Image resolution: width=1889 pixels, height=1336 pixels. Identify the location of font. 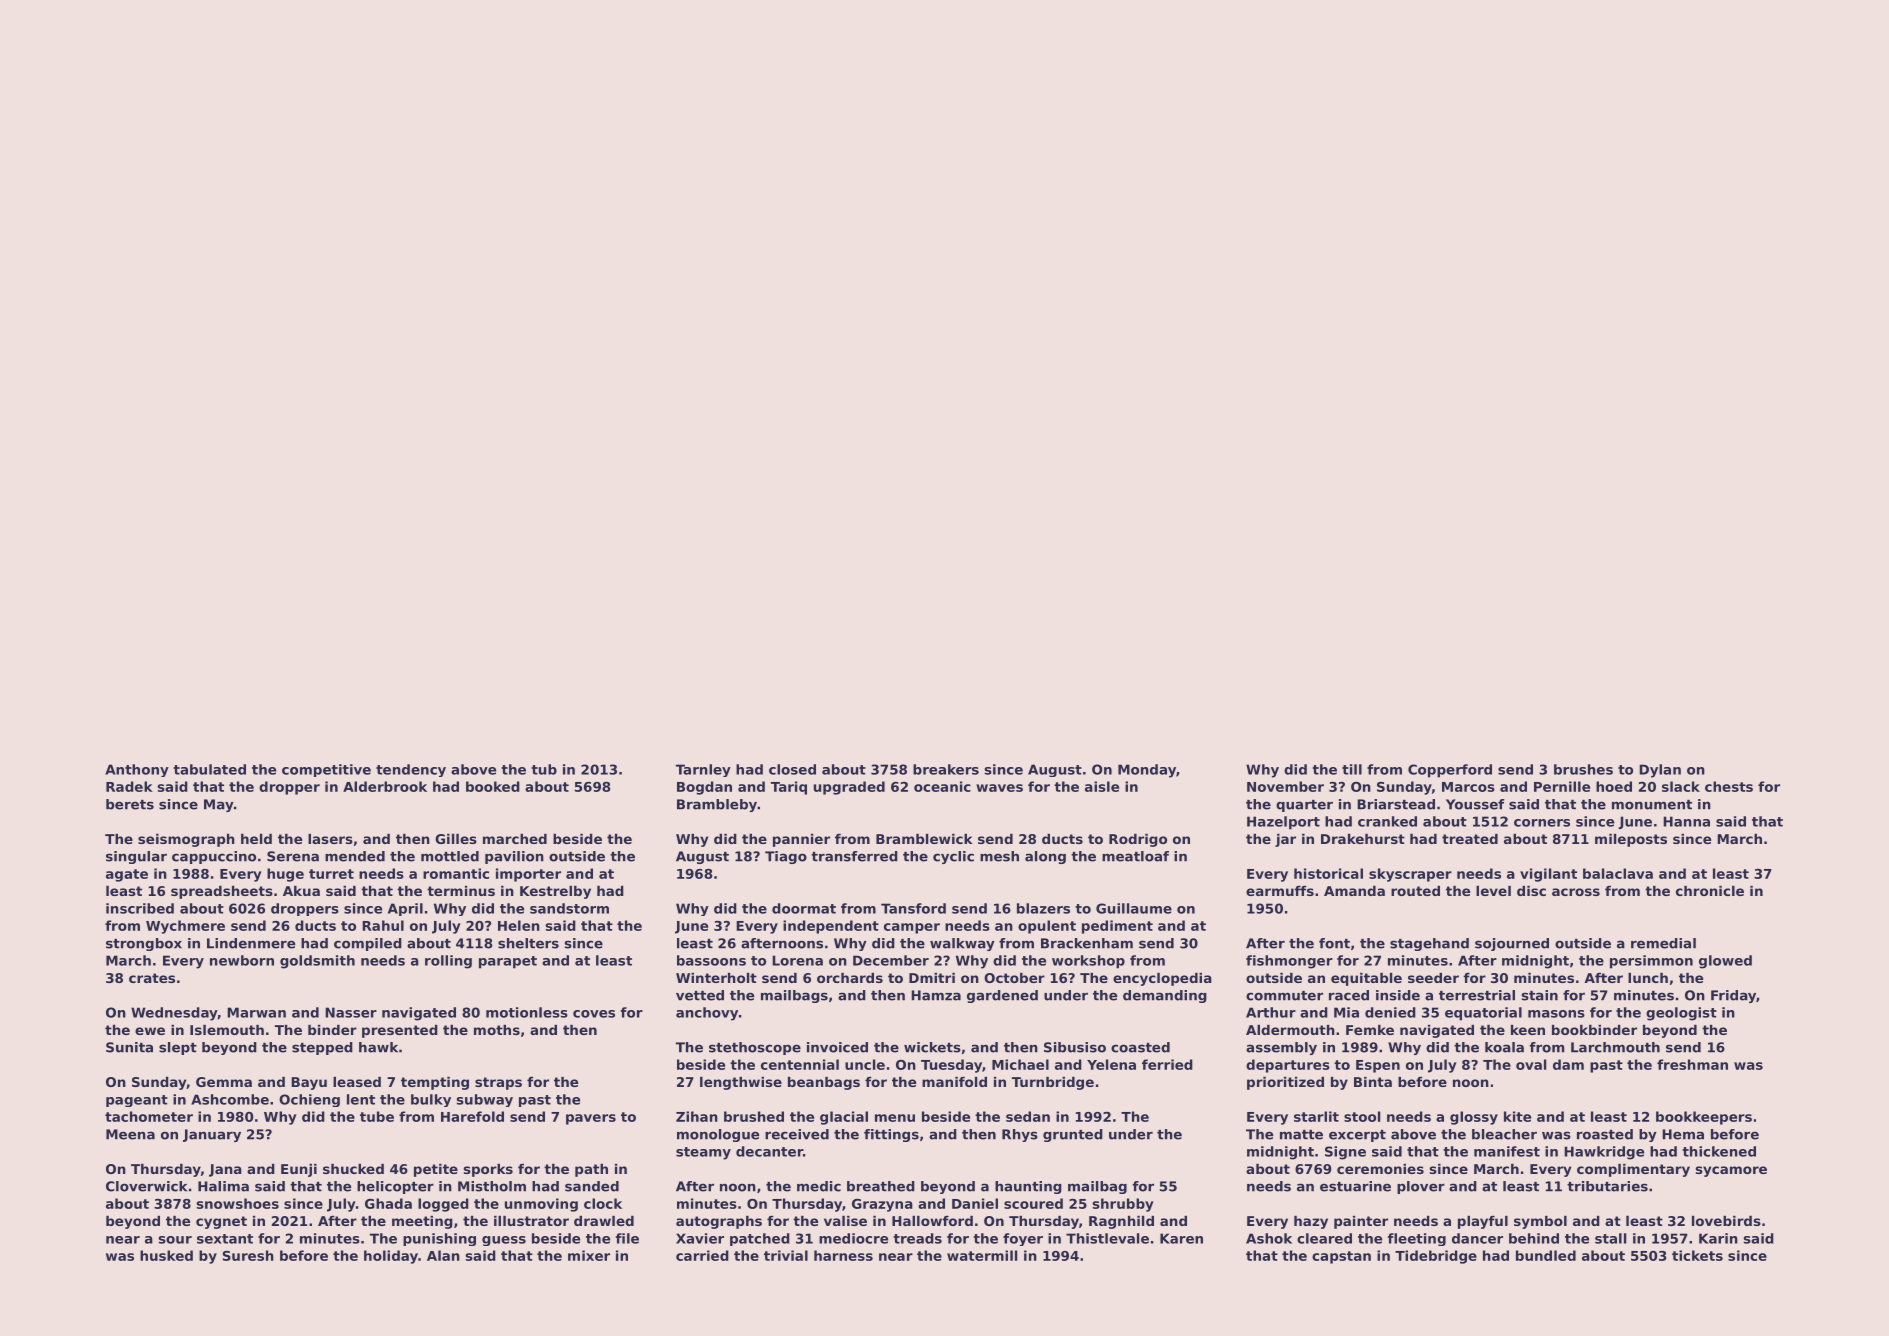
(1334, 943).
